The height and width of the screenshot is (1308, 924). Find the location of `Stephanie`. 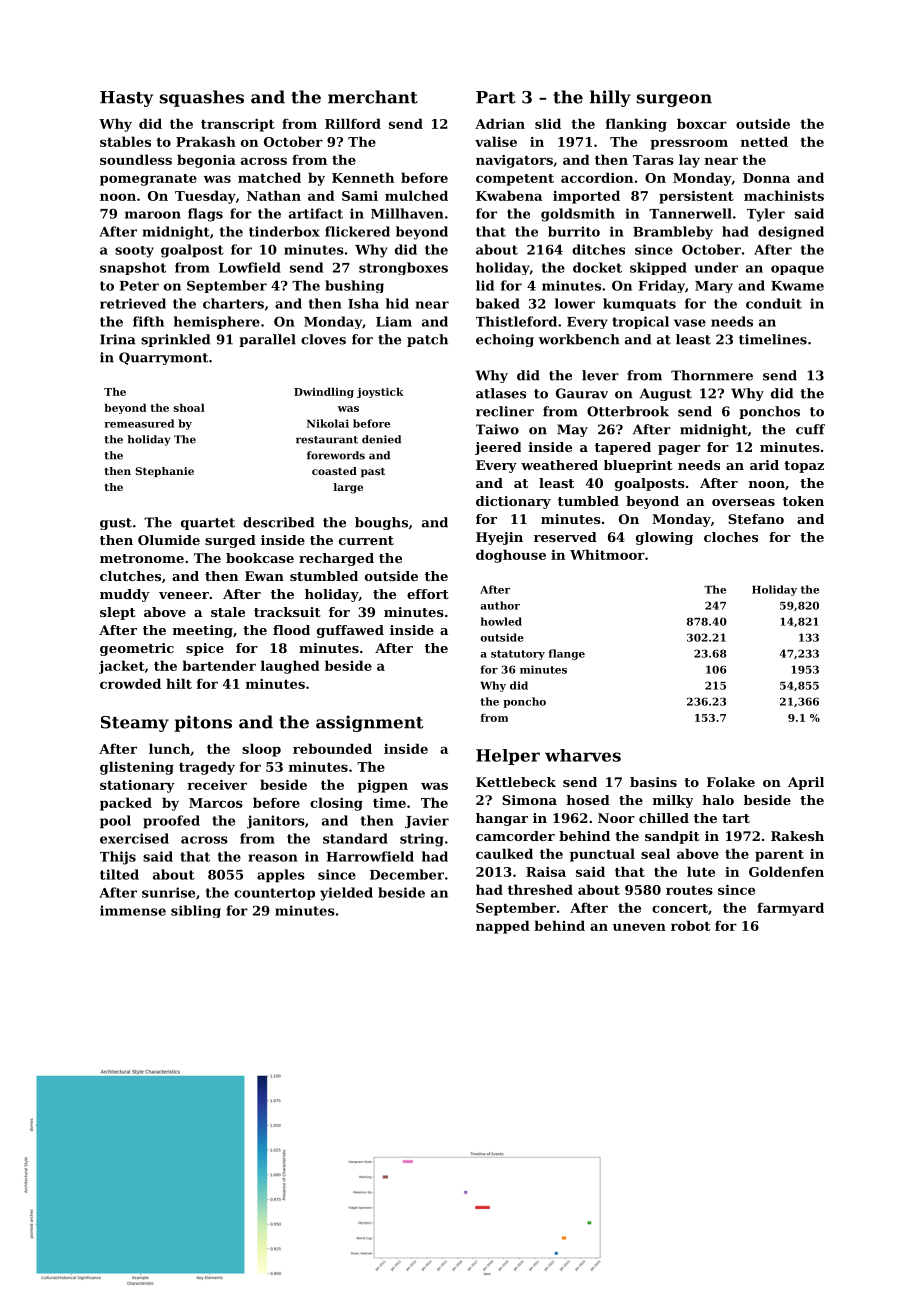

Stephanie is located at coordinates (164, 472).
